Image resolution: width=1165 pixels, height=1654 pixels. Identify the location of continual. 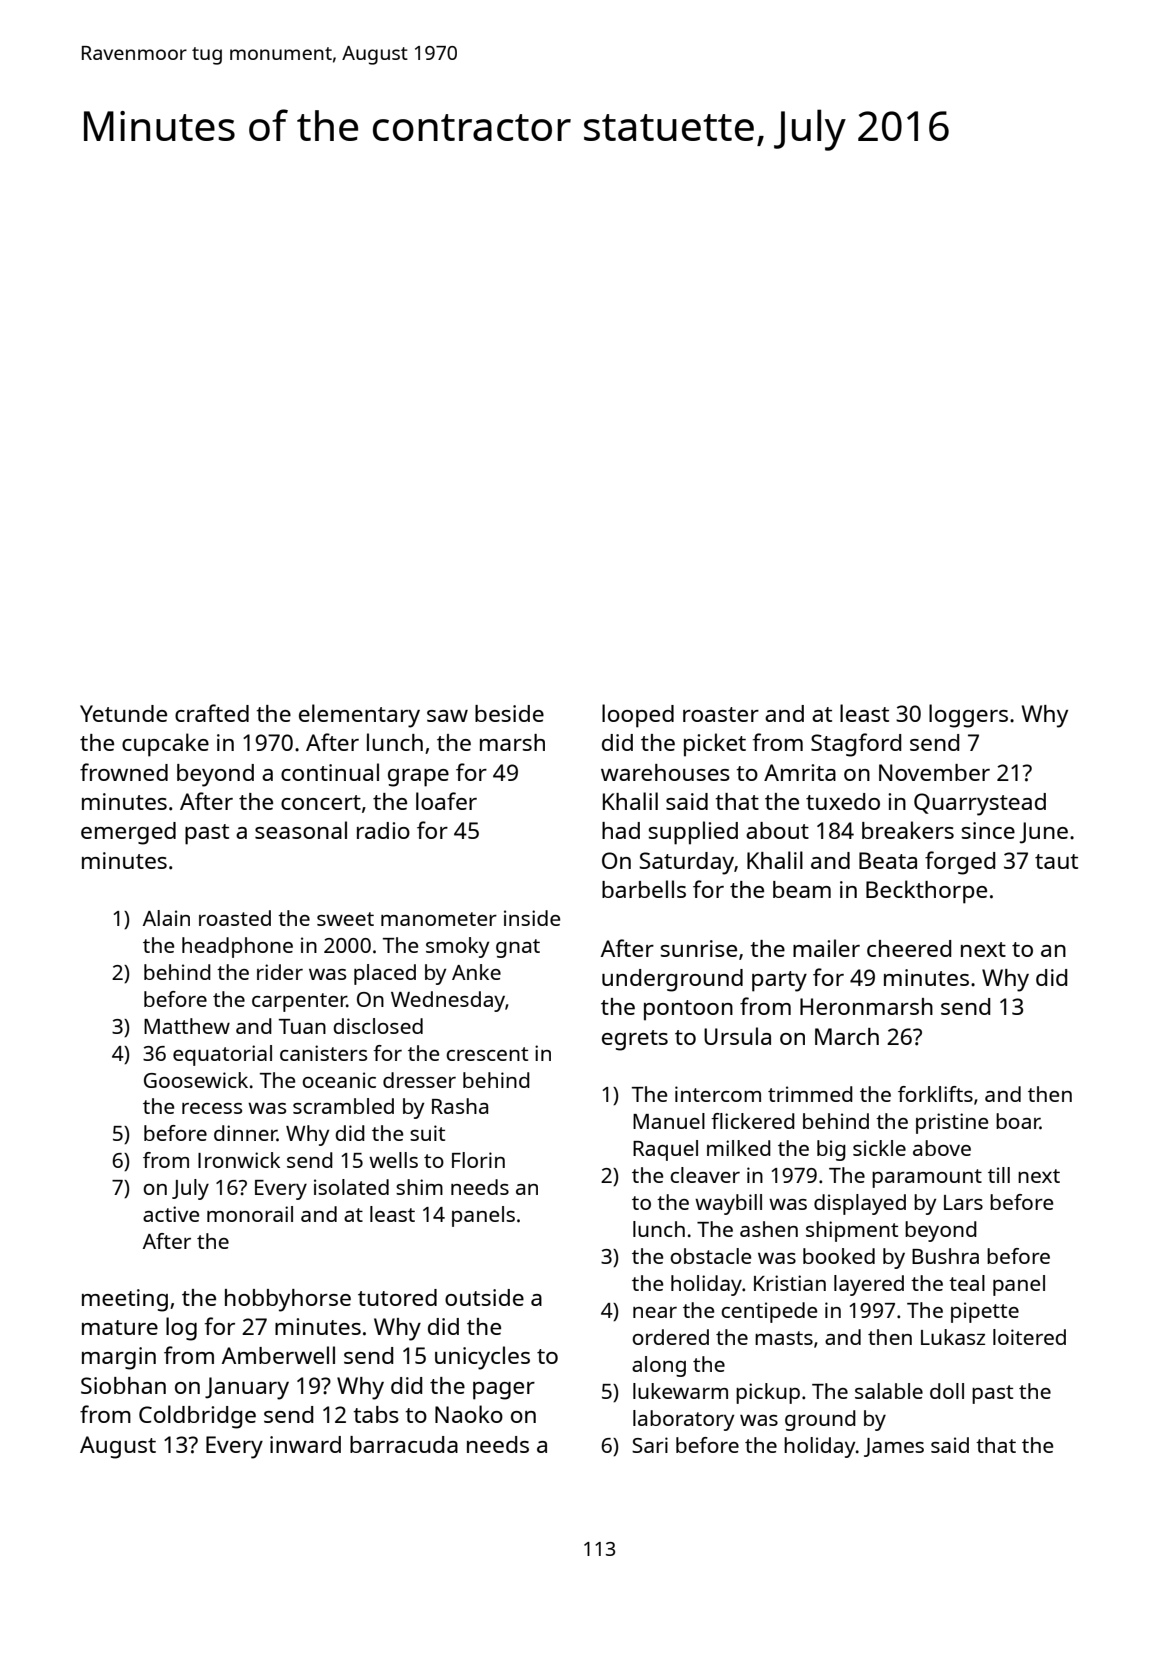
(330, 772).
